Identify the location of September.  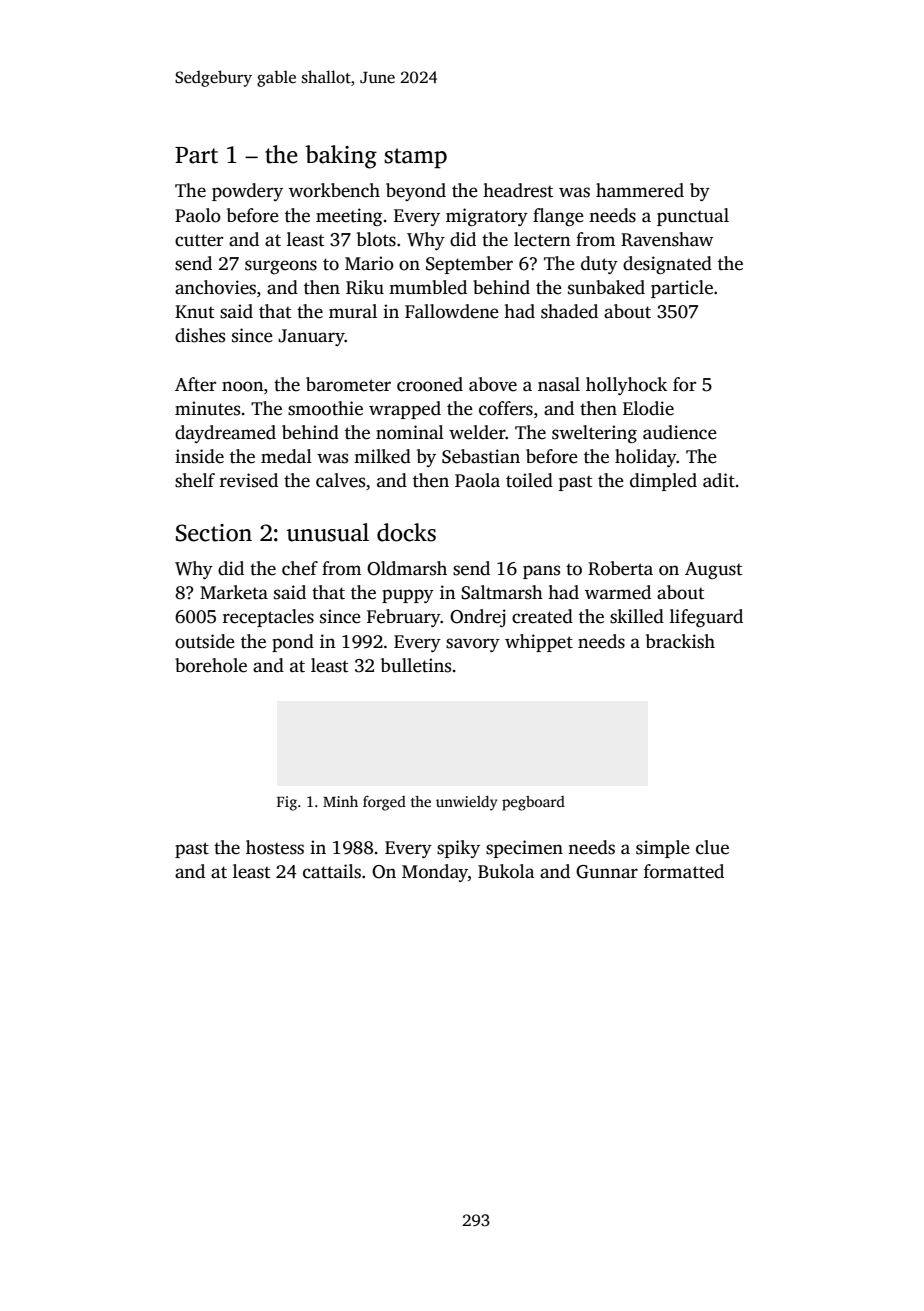
(469, 265).
